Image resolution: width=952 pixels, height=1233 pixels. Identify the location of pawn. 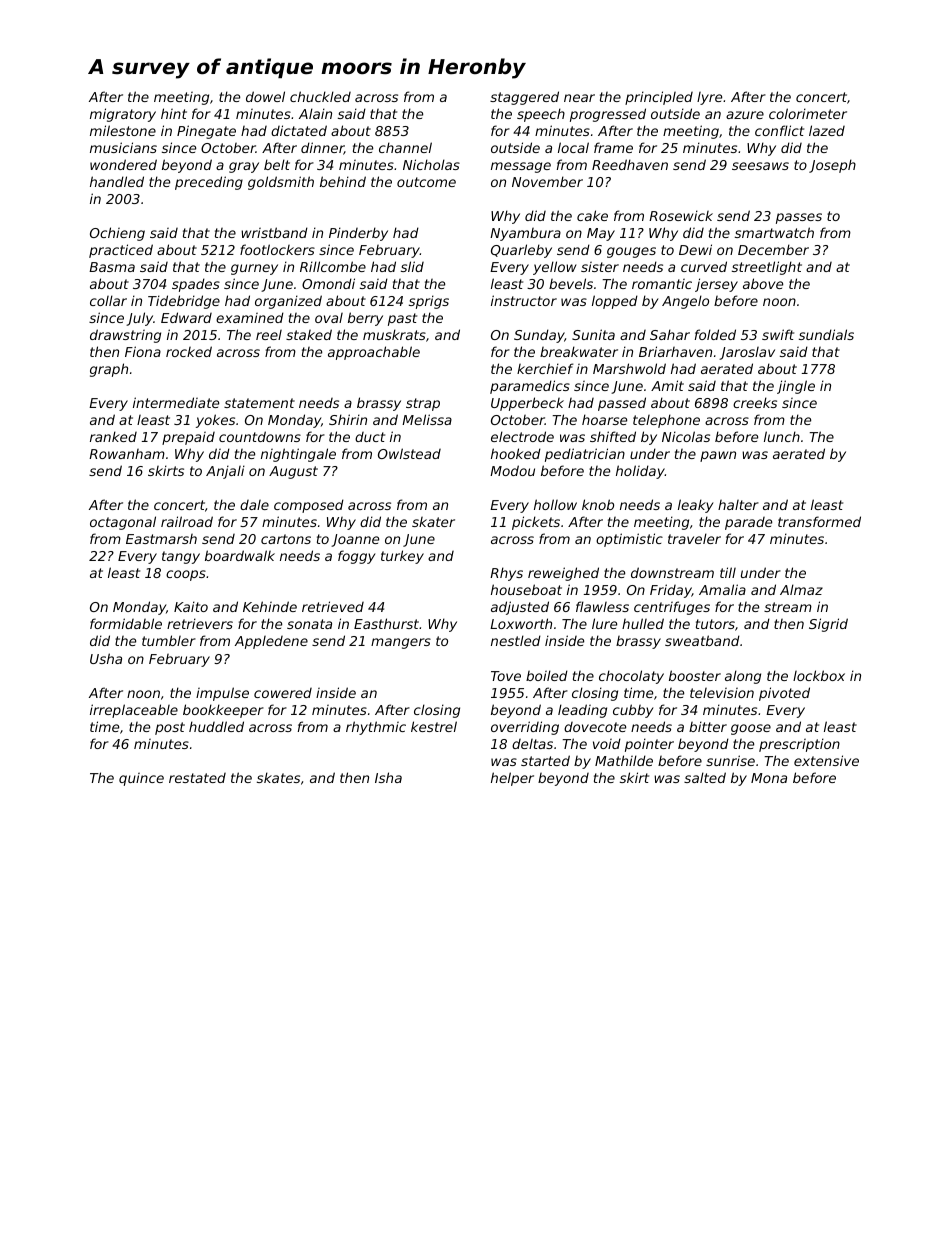
(718, 456).
